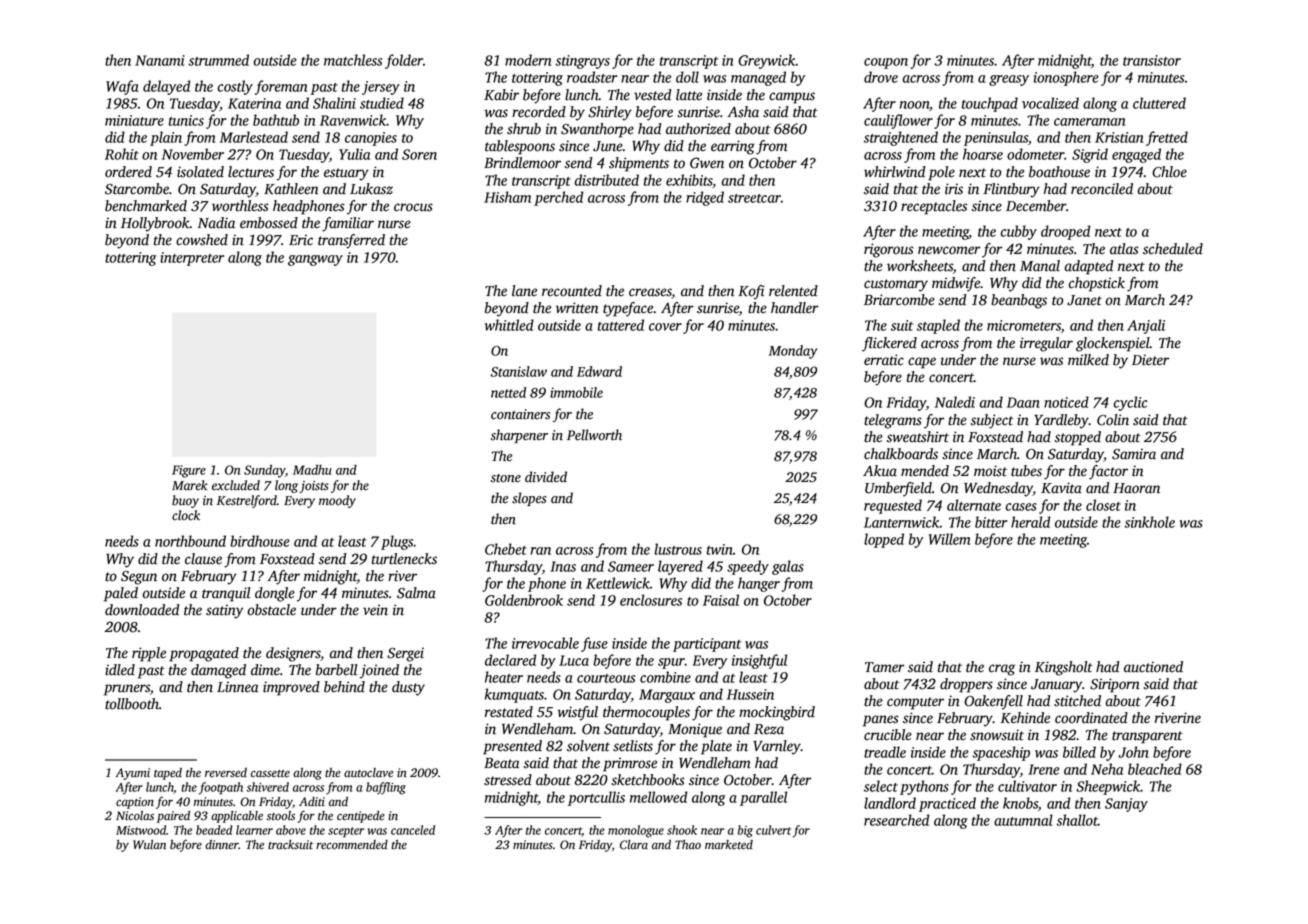  Describe the element at coordinates (291, 688) in the screenshot. I see `improved` at that location.
